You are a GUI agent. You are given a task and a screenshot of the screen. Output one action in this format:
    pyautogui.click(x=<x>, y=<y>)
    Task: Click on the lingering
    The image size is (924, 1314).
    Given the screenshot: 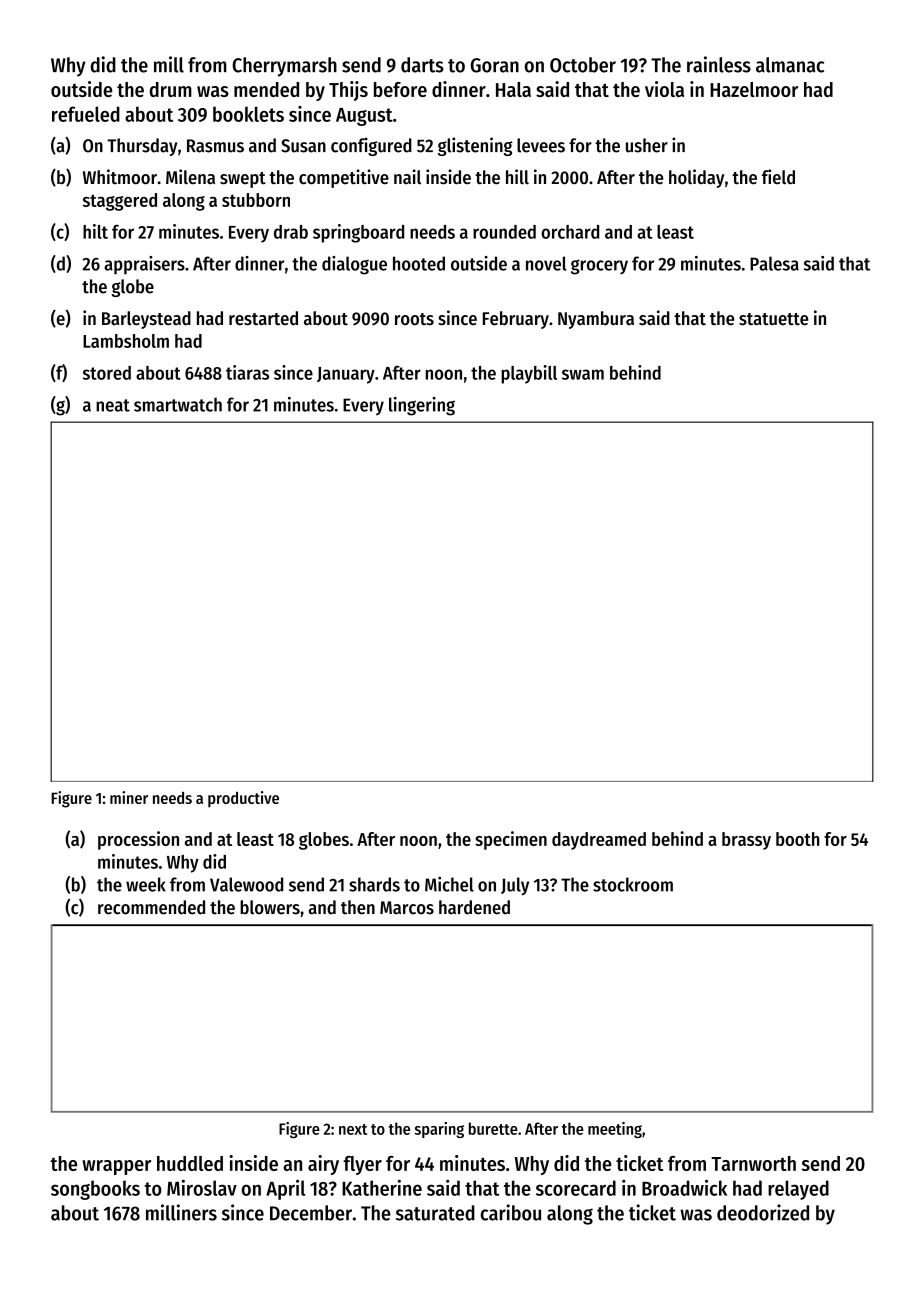 What is the action you would take?
    pyautogui.click(x=422, y=406)
